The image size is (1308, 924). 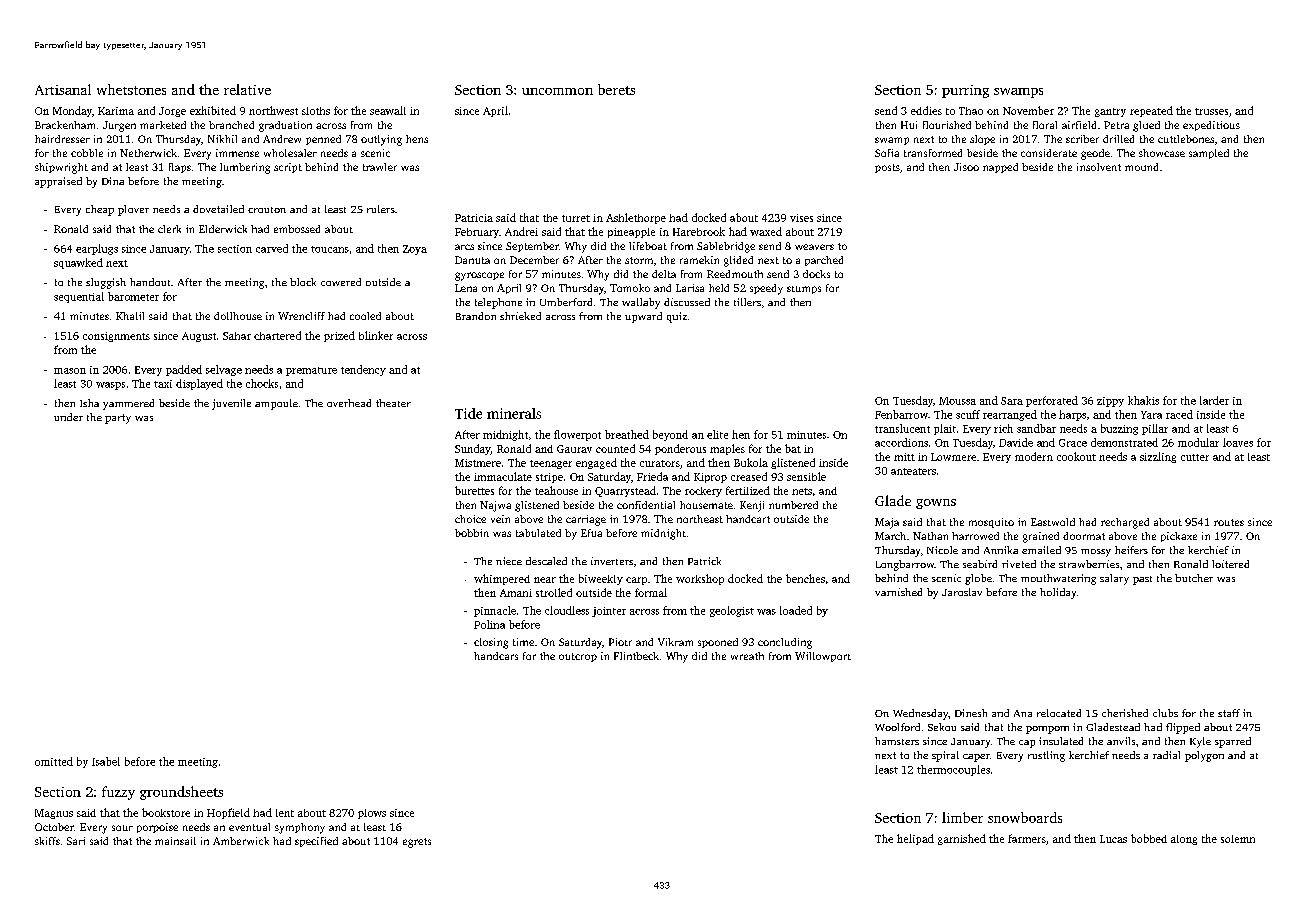 What do you see at coordinates (1058, 593) in the screenshot?
I see `holiday` at bounding box center [1058, 593].
